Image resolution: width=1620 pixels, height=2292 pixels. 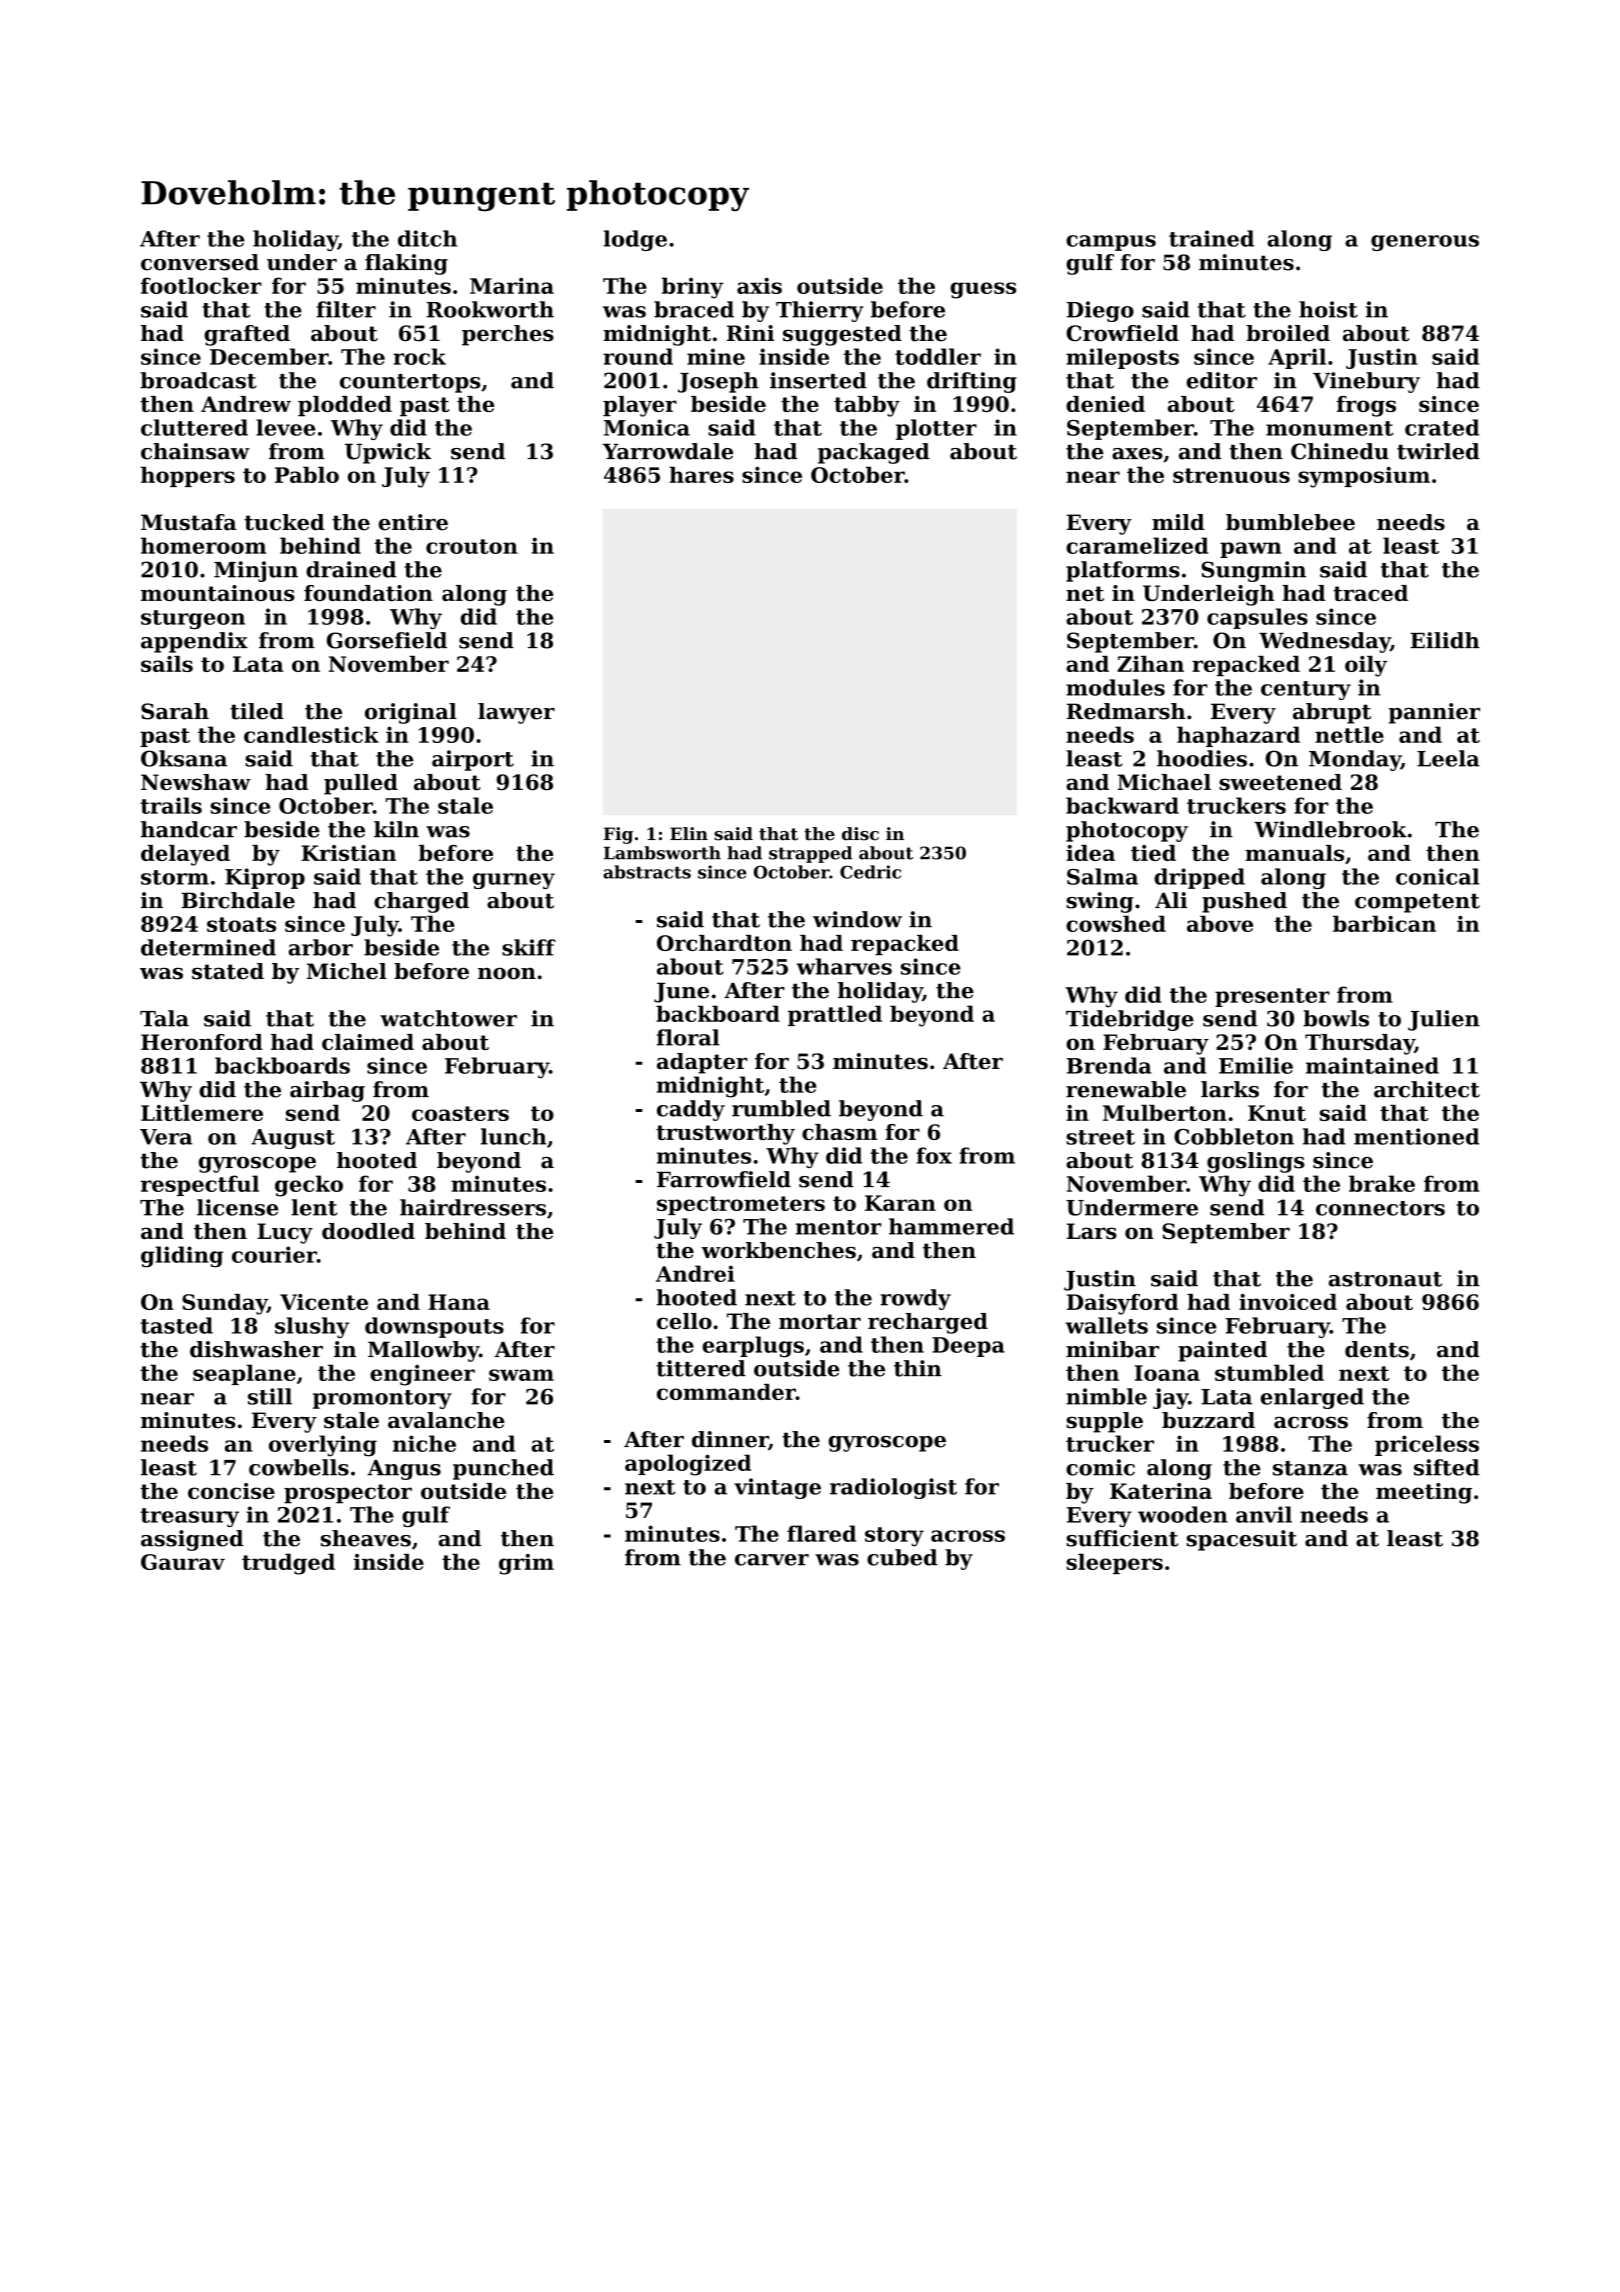 I want to click on Heronford, so click(x=202, y=1042).
